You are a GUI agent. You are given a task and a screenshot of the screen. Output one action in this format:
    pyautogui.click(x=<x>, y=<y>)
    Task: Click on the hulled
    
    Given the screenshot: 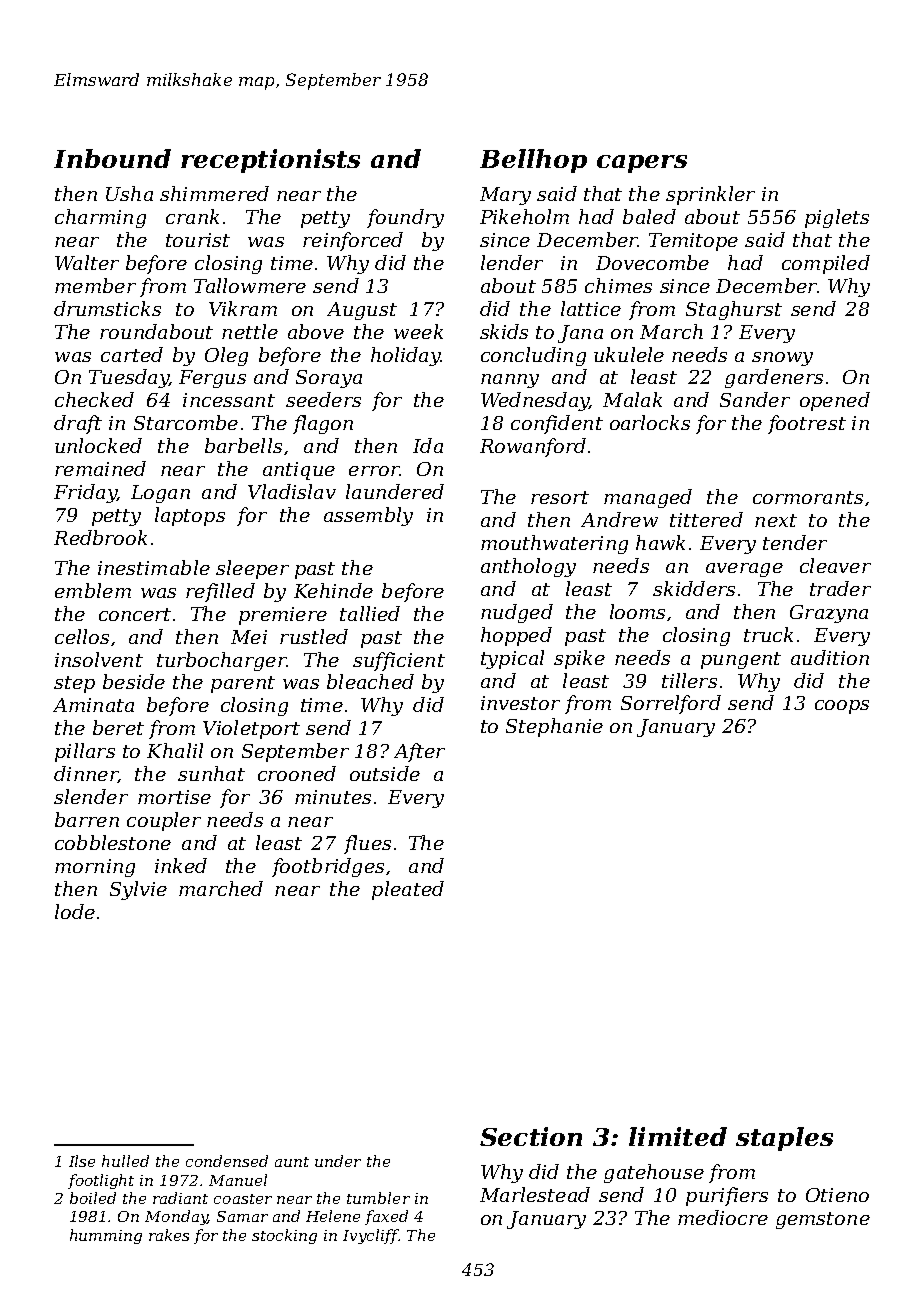 What is the action you would take?
    pyautogui.click(x=125, y=1161)
